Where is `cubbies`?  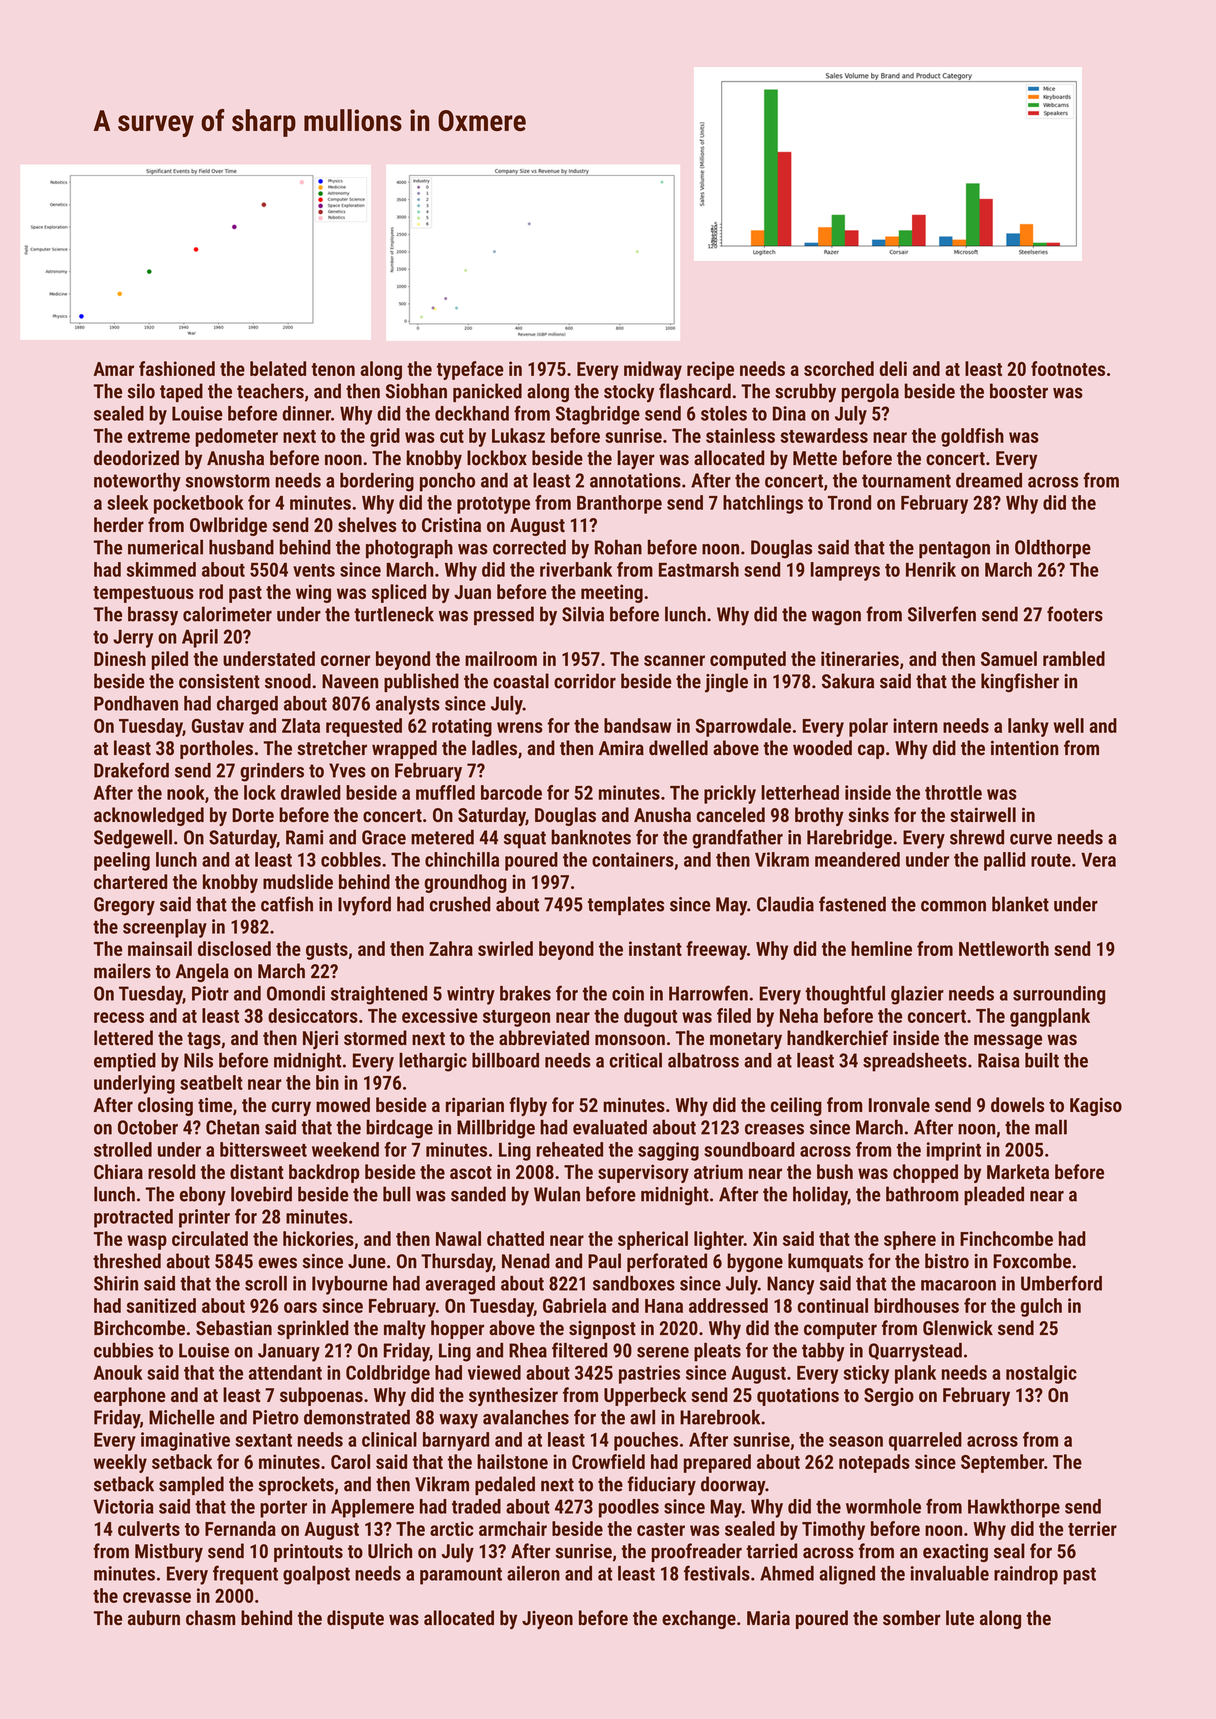
cubbies is located at coordinates (124, 1350).
